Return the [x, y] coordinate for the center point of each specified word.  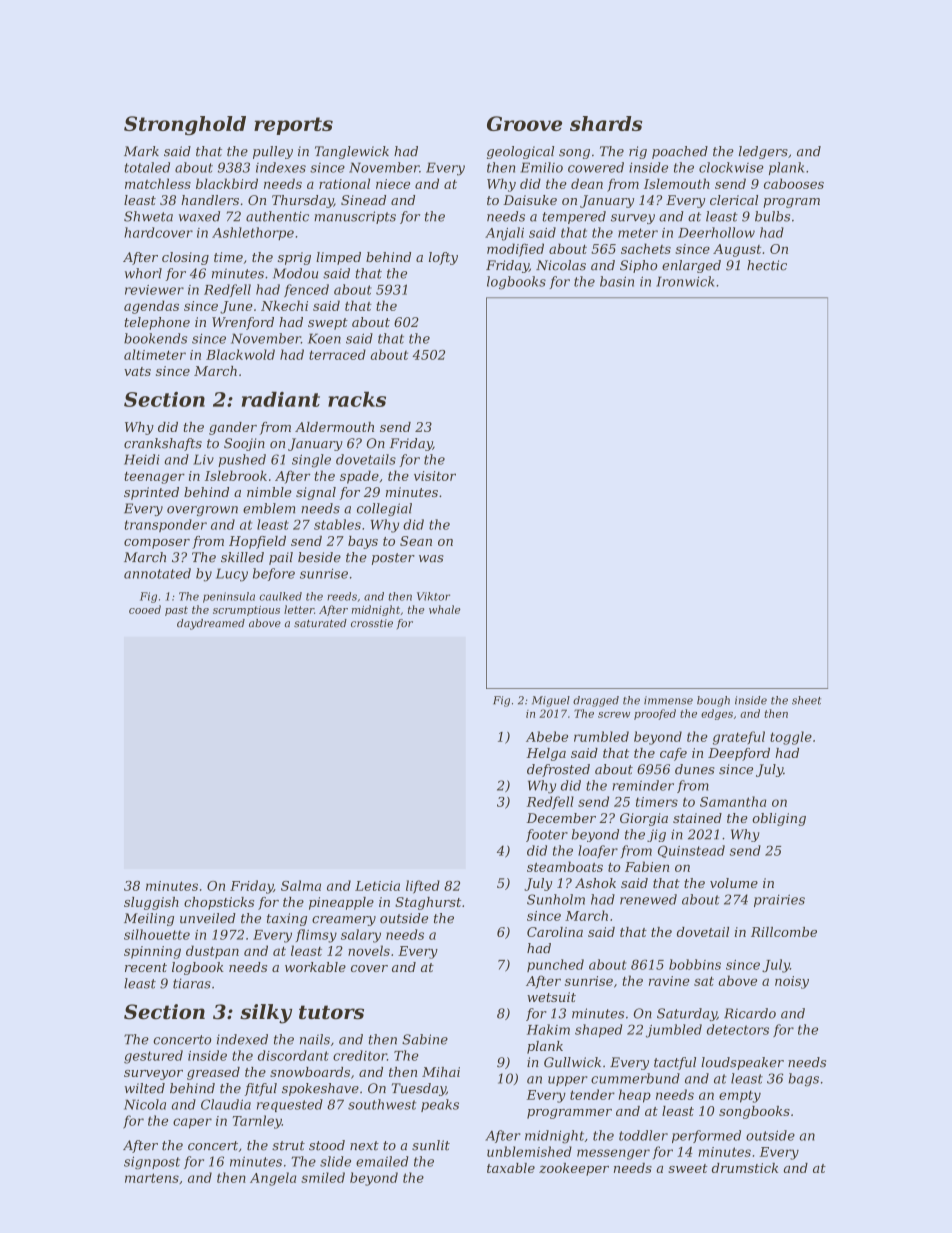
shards [606, 123]
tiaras [192, 983]
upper [568, 1081]
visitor [435, 476]
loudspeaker [742, 1063]
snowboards [310, 1072]
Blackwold [240, 354]
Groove [524, 123]
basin [617, 281]
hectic [767, 265]
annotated [157, 573]
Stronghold [185, 125]
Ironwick [685, 281]
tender [592, 1094]
